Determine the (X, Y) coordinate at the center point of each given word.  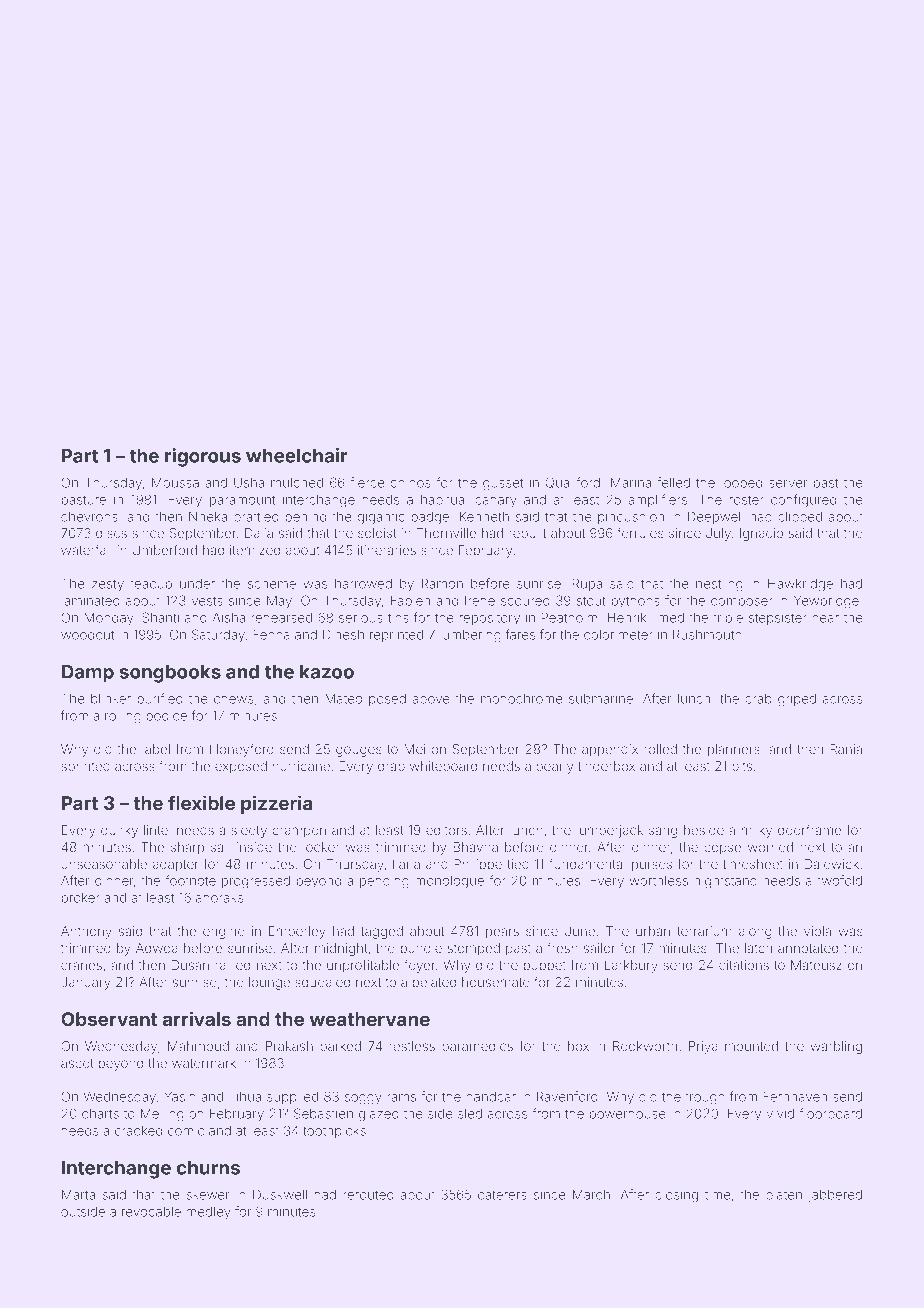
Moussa (175, 482)
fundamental (587, 863)
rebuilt (527, 533)
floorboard (830, 1113)
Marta (78, 1194)
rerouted (368, 1195)
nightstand (725, 882)
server (788, 484)
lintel (157, 830)
